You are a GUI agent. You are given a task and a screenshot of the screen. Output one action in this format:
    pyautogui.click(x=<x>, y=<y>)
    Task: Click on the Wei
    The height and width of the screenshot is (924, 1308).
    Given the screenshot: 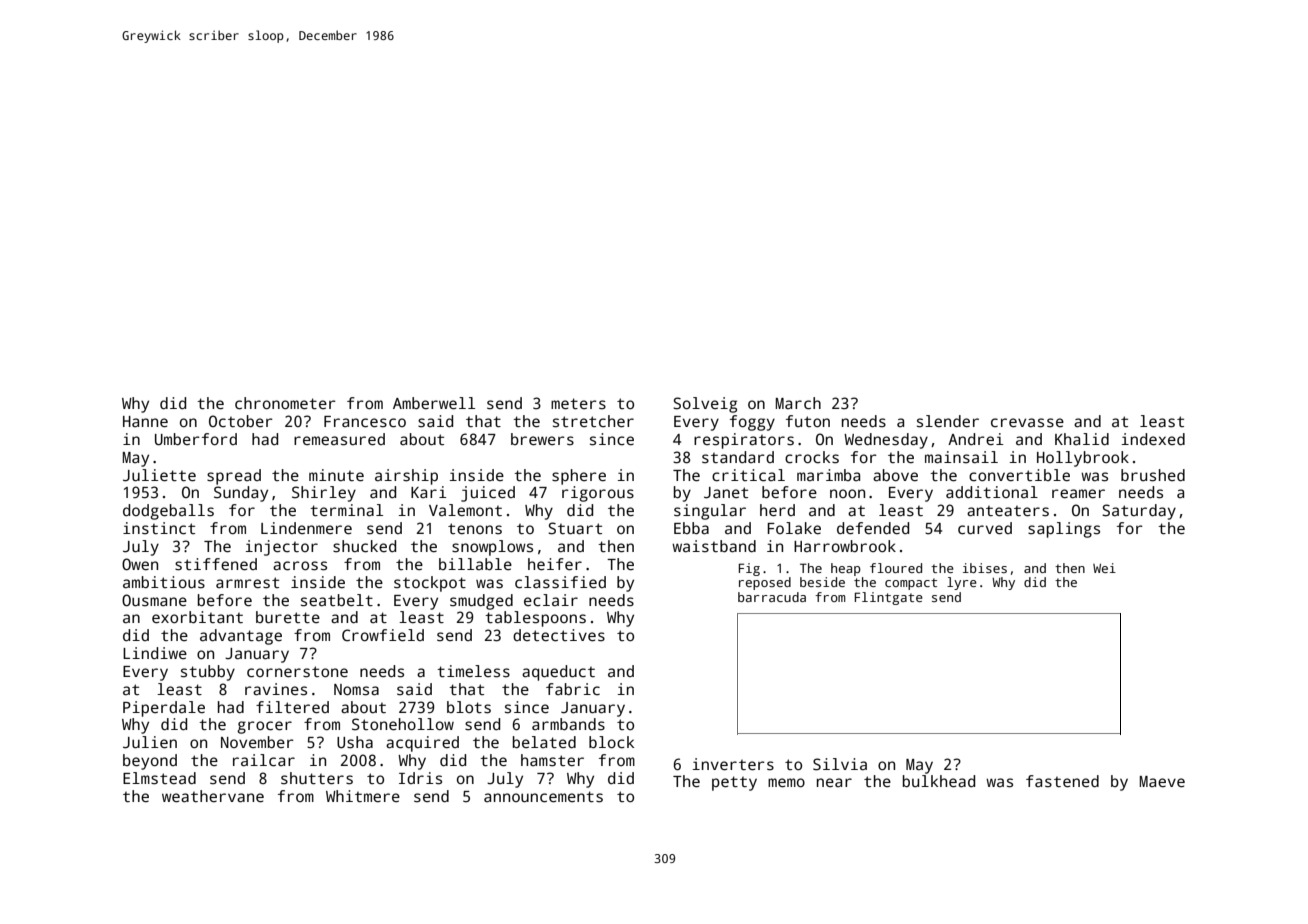 What is the action you would take?
    pyautogui.click(x=1104, y=568)
